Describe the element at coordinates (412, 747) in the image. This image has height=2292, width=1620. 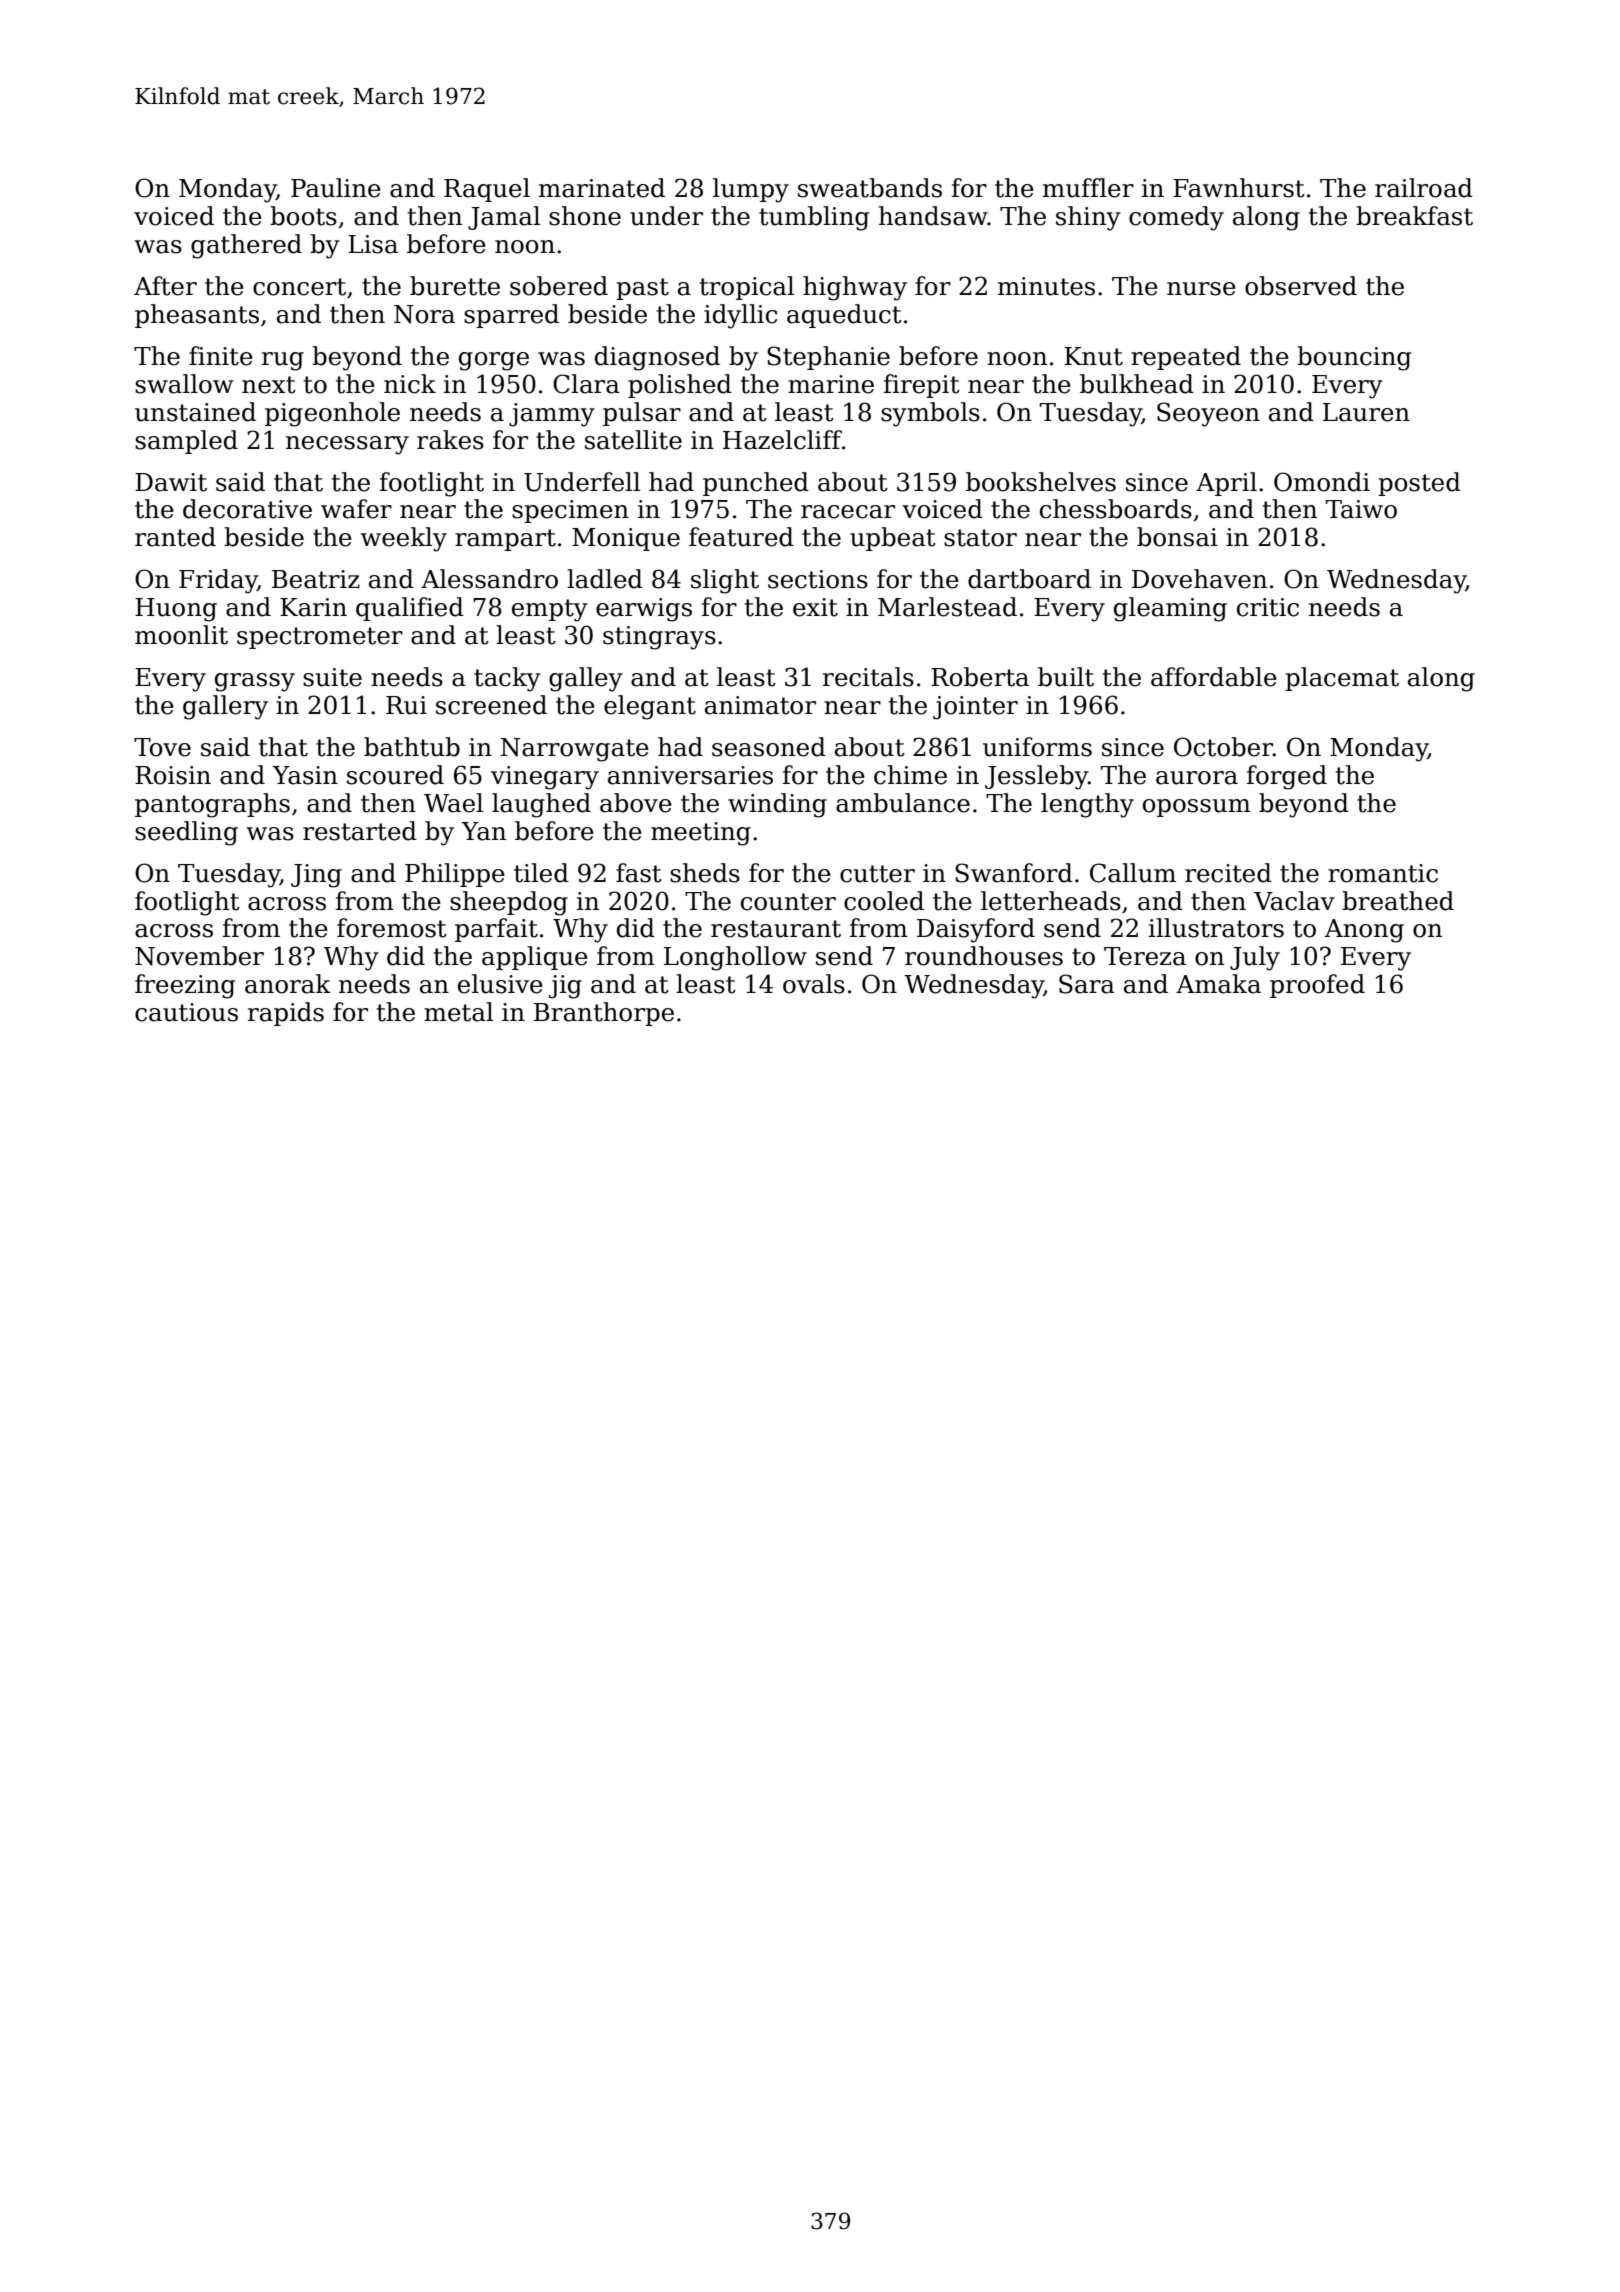
I see `bathtub` at that location.
